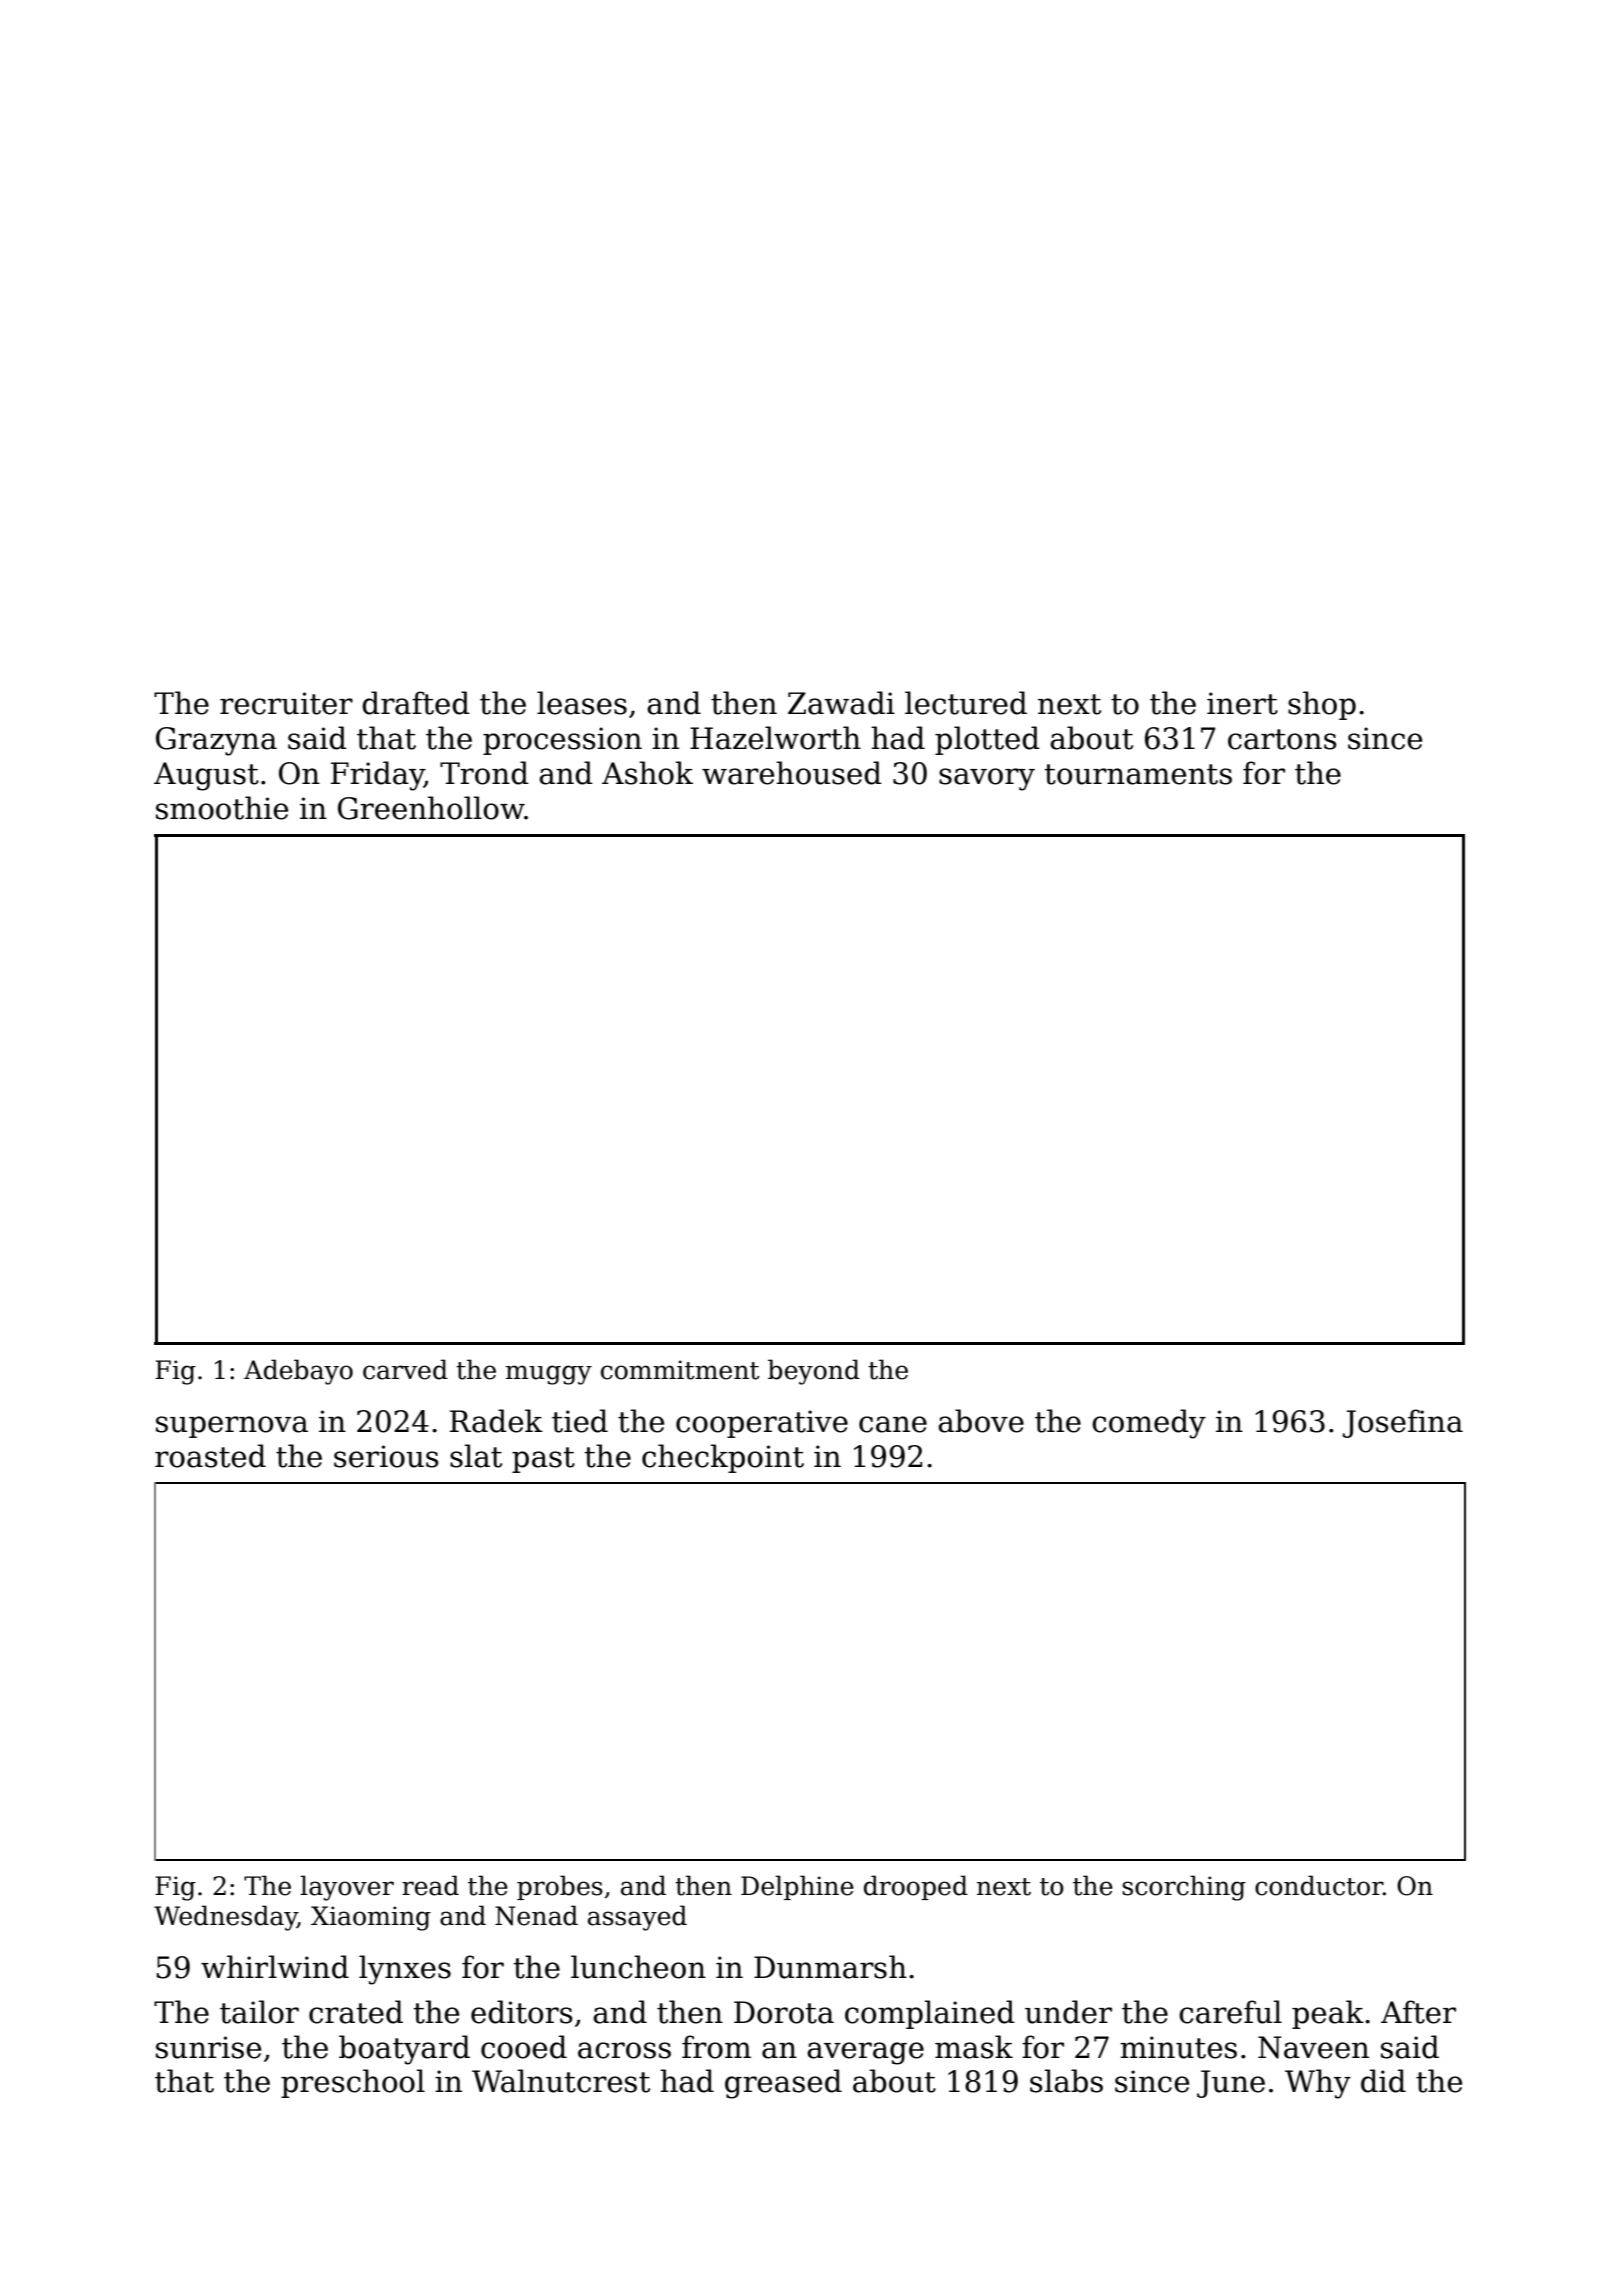 This screenshot has width=1620, height=2292. I want to click on tournaments, so click(1138, 774).
